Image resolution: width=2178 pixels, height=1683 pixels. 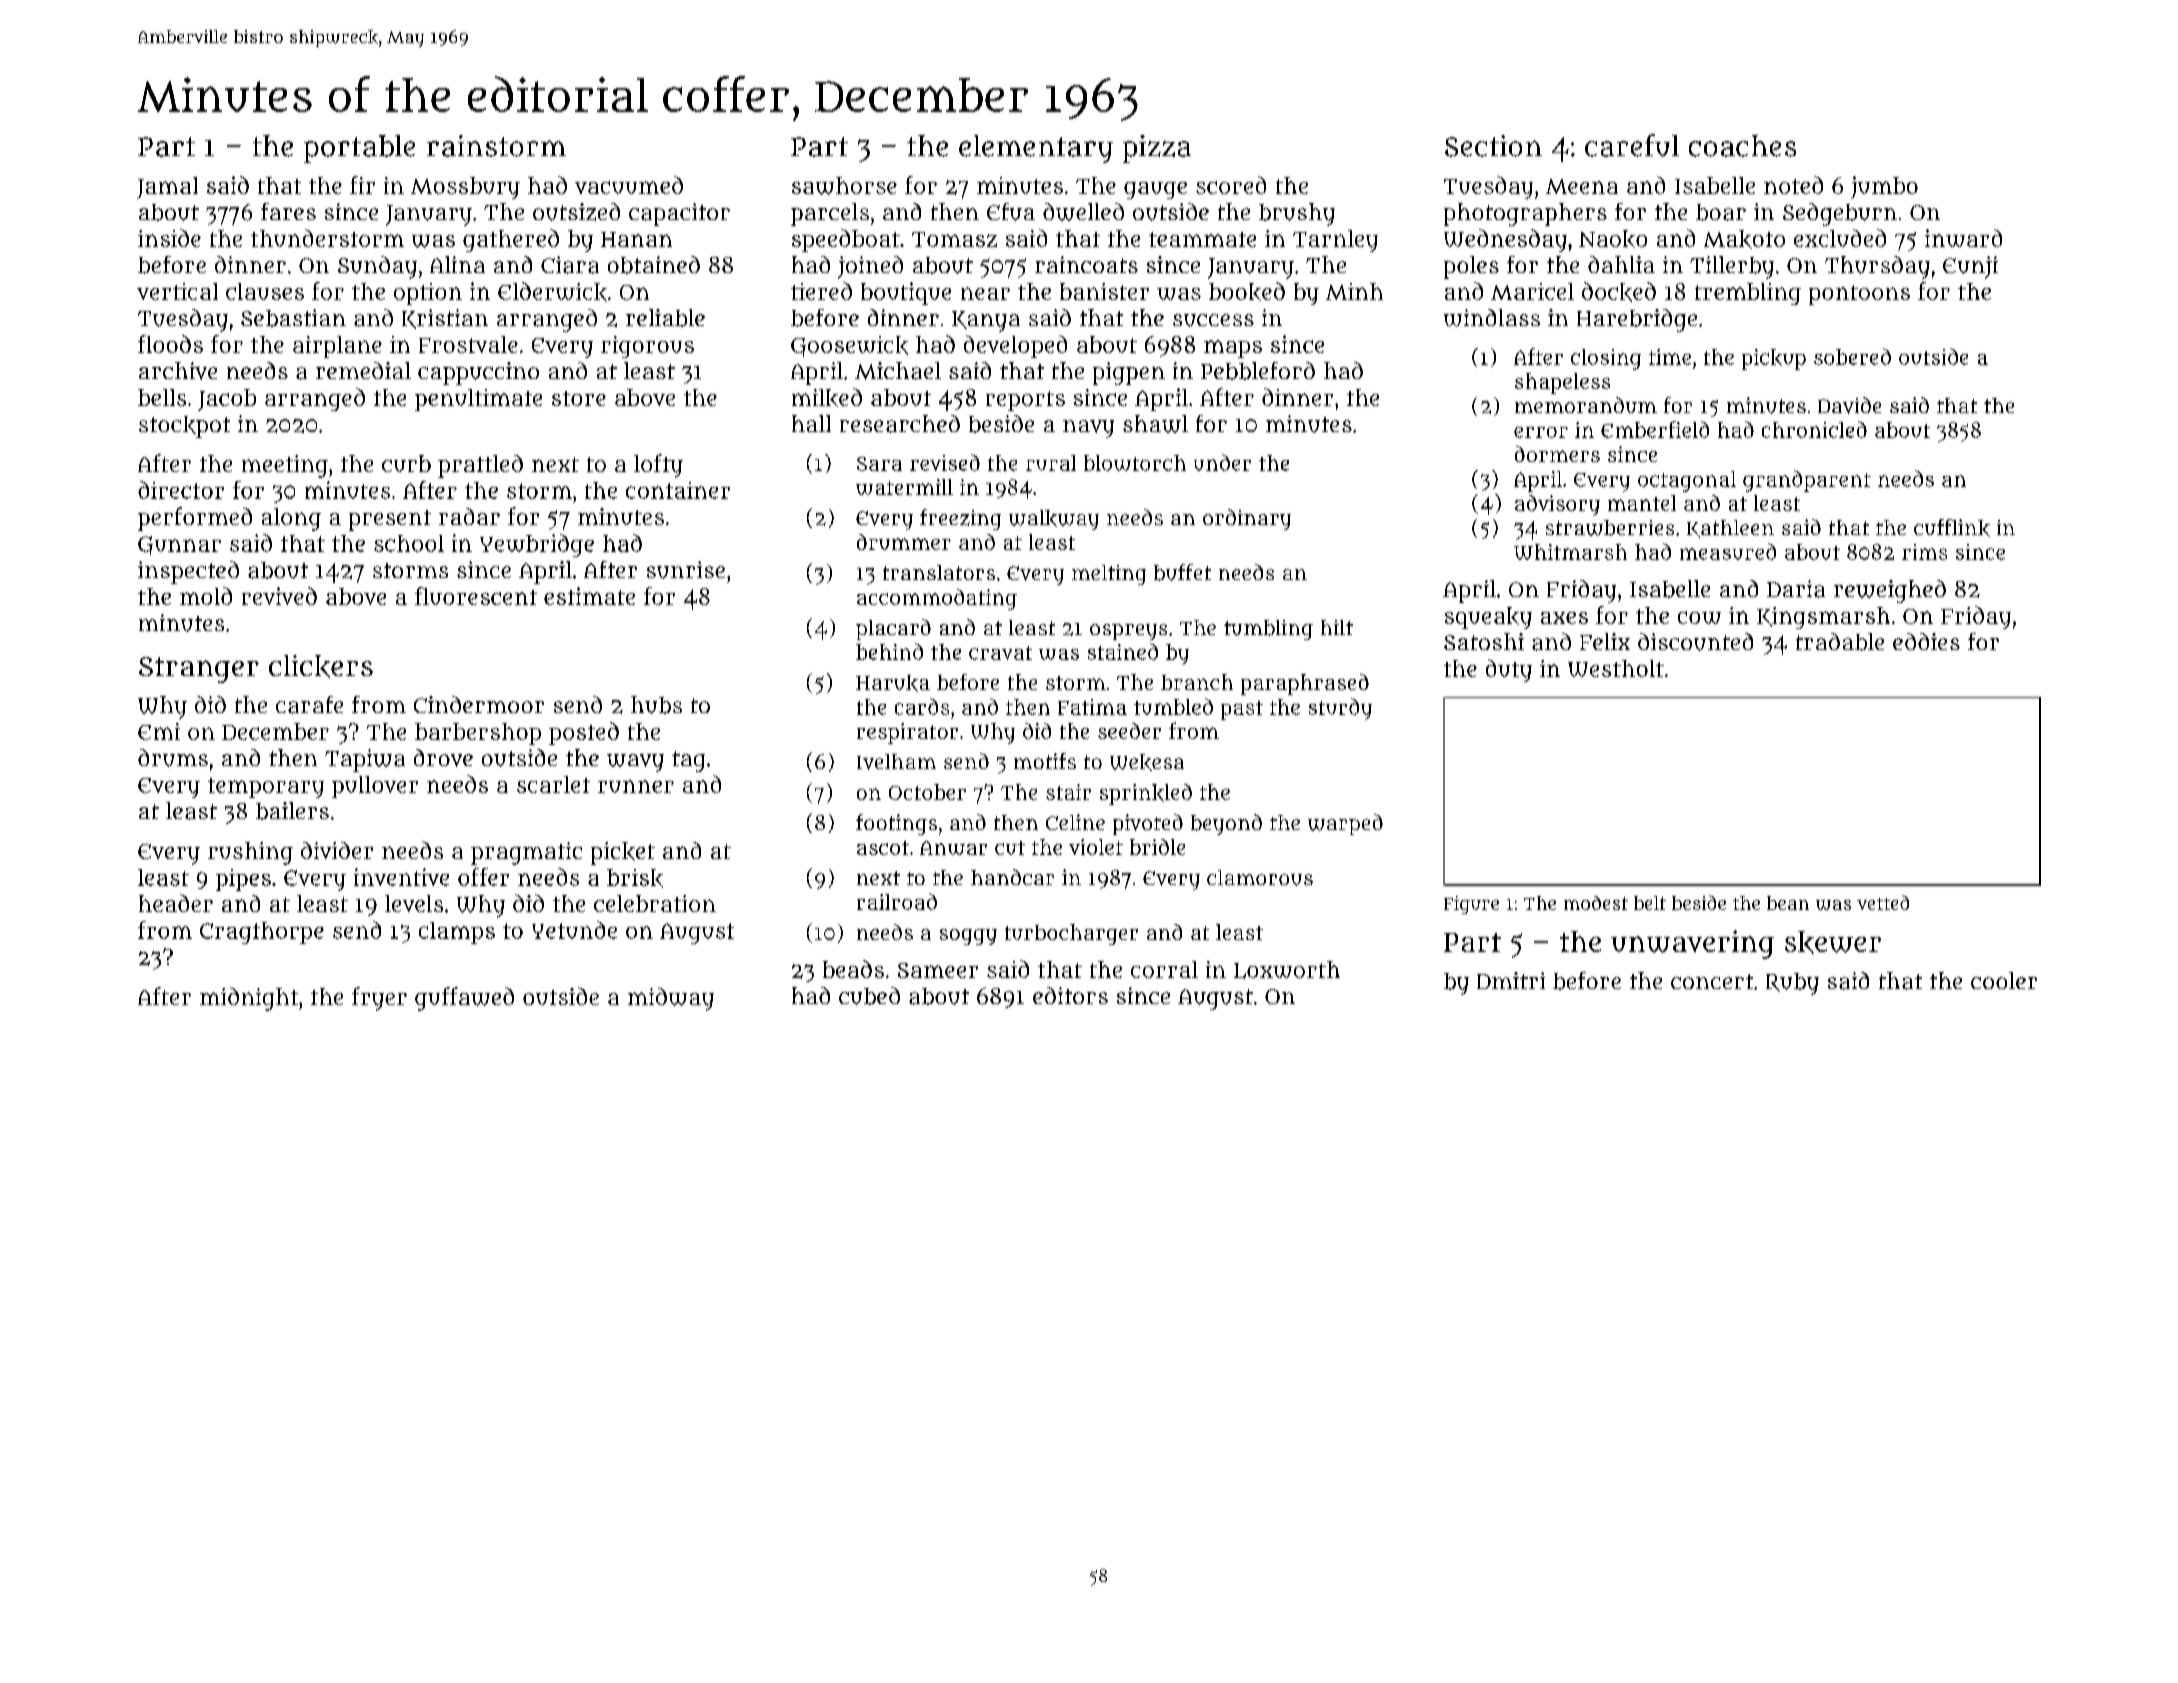 I want to click on pontoons, so click(x=1859, y=295).
